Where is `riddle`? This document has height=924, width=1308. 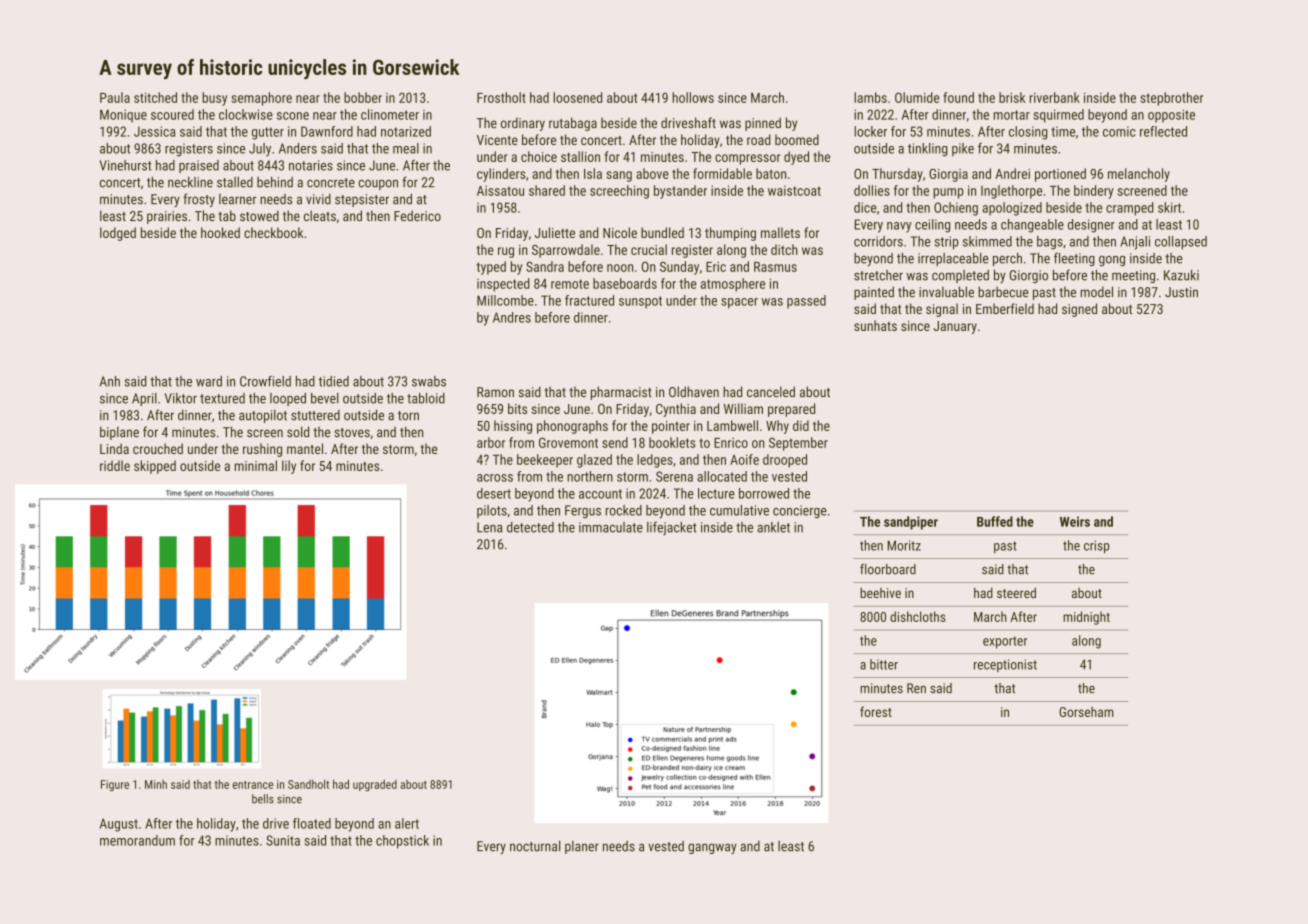 riddle is located at coordinates (115, 465).
